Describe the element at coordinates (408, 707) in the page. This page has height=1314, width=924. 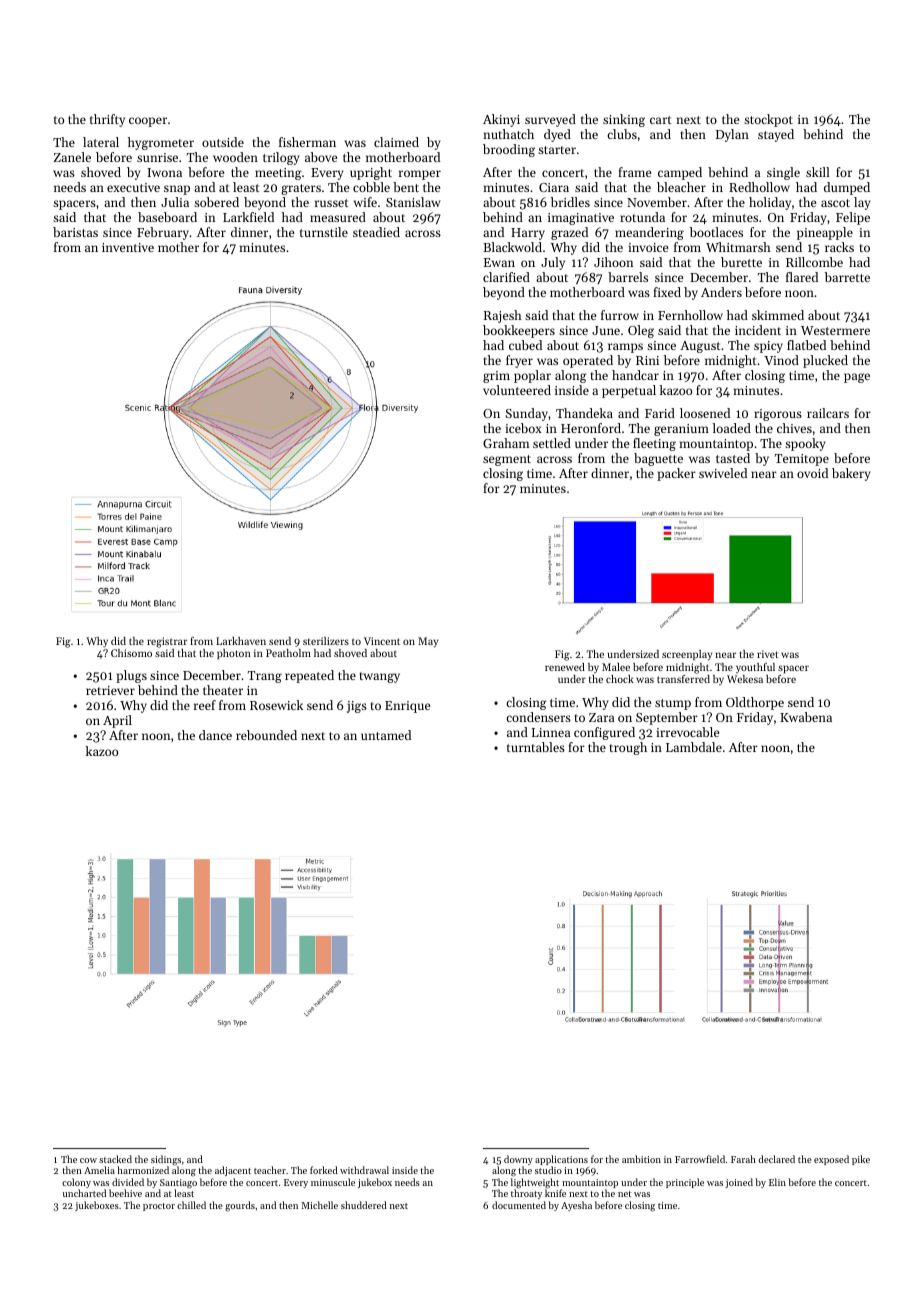
I see `Enrique` at that location.
